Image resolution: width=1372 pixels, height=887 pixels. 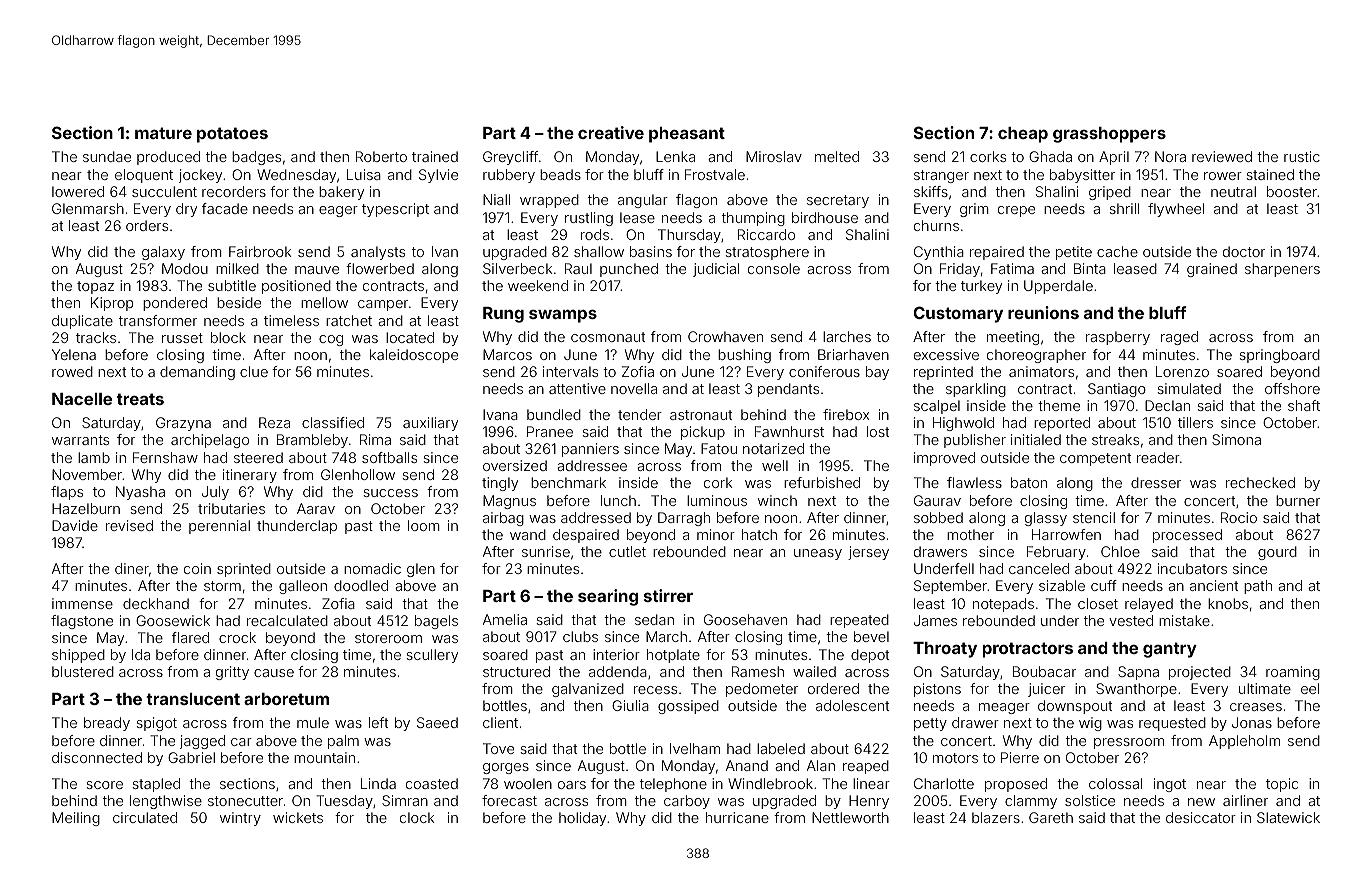 I want to click on Slatewick, so click(x=1288, y=817).
